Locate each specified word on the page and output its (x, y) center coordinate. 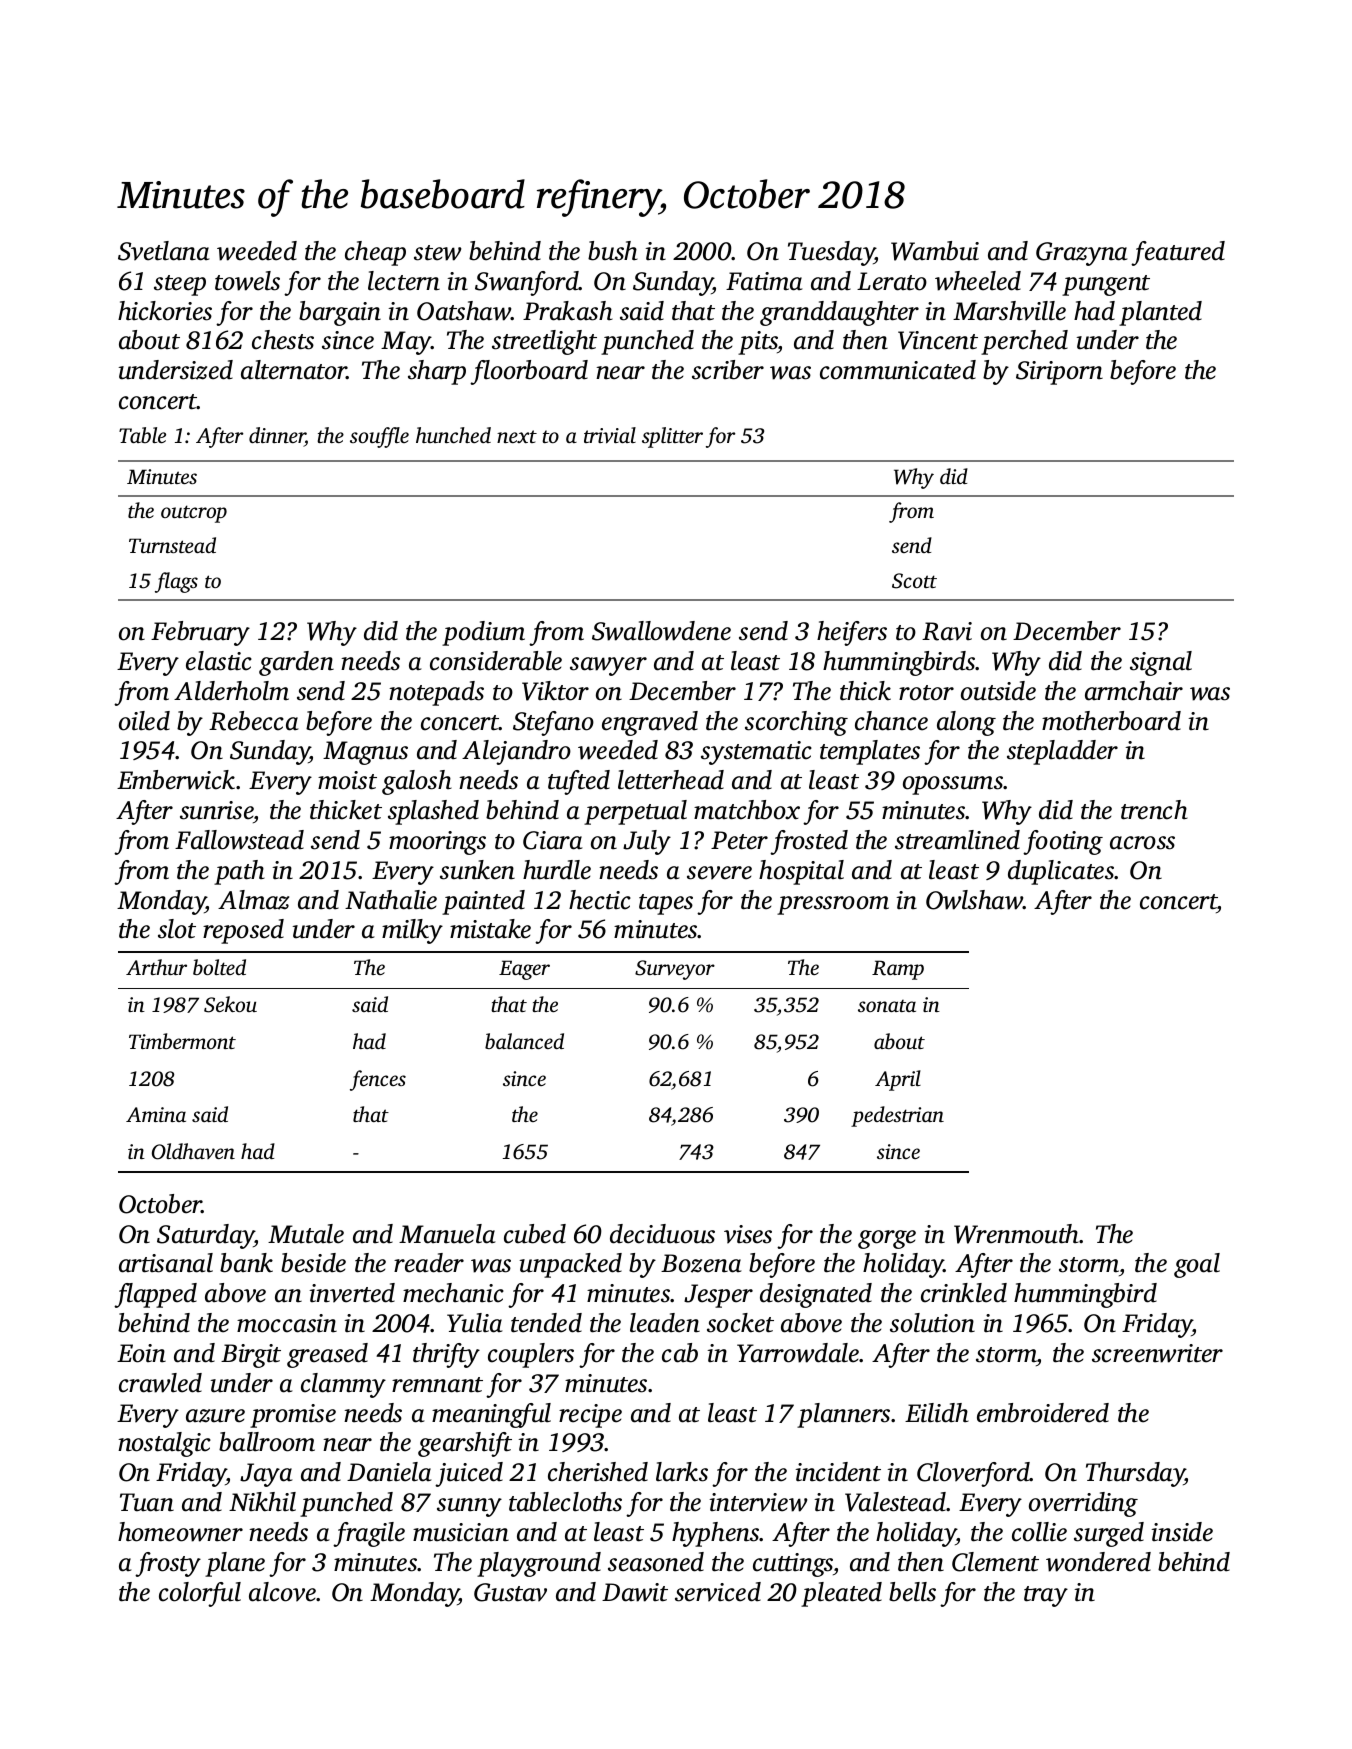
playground (539, 1564)
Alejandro (516, 752)
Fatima (764, 281)
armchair (1134, 691)
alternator (294, 370)
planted (1160, 313)
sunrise (217, 810)
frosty (168, 1564)
